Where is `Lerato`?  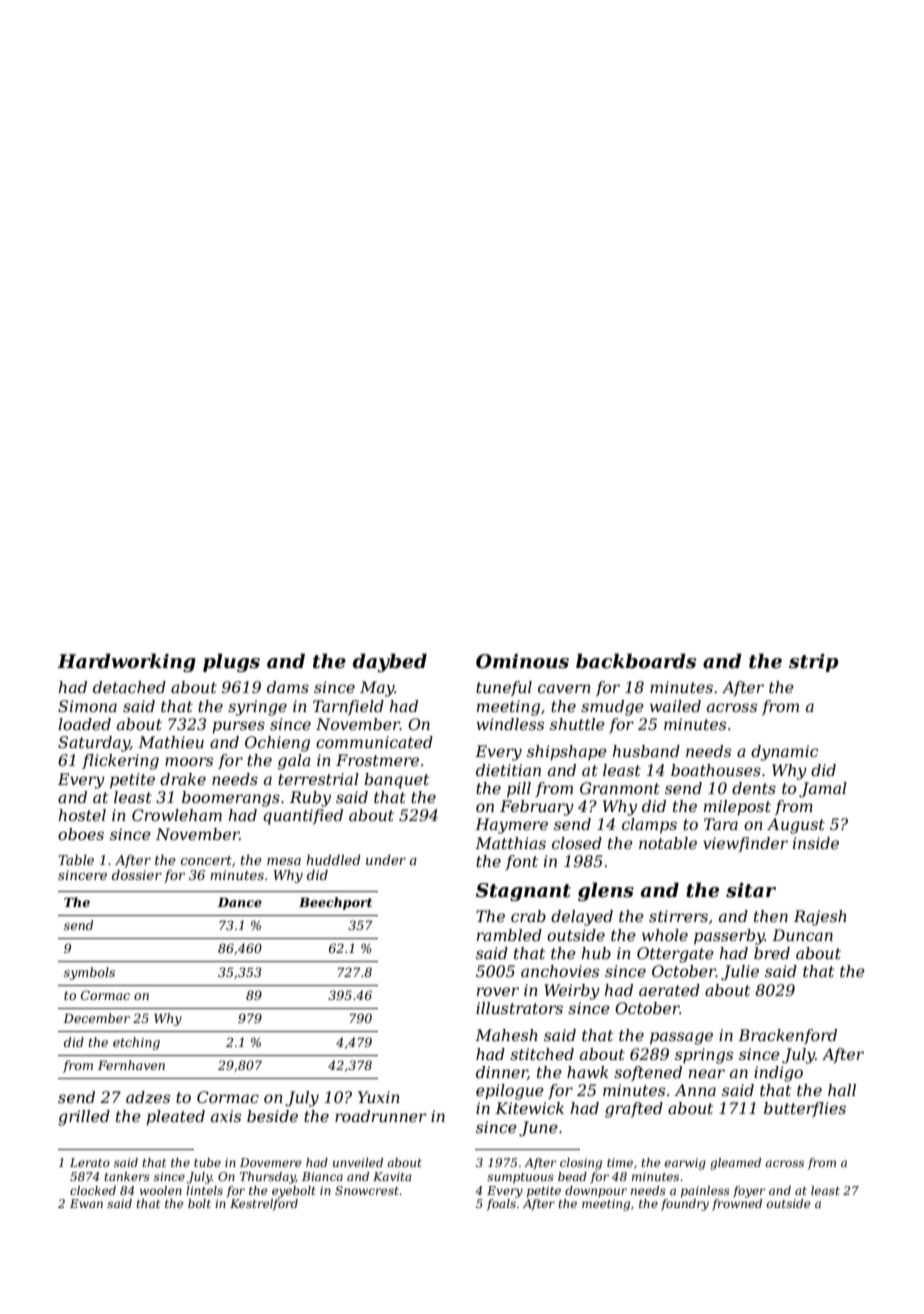 Lerato is located at coordinates (90, 1162).
